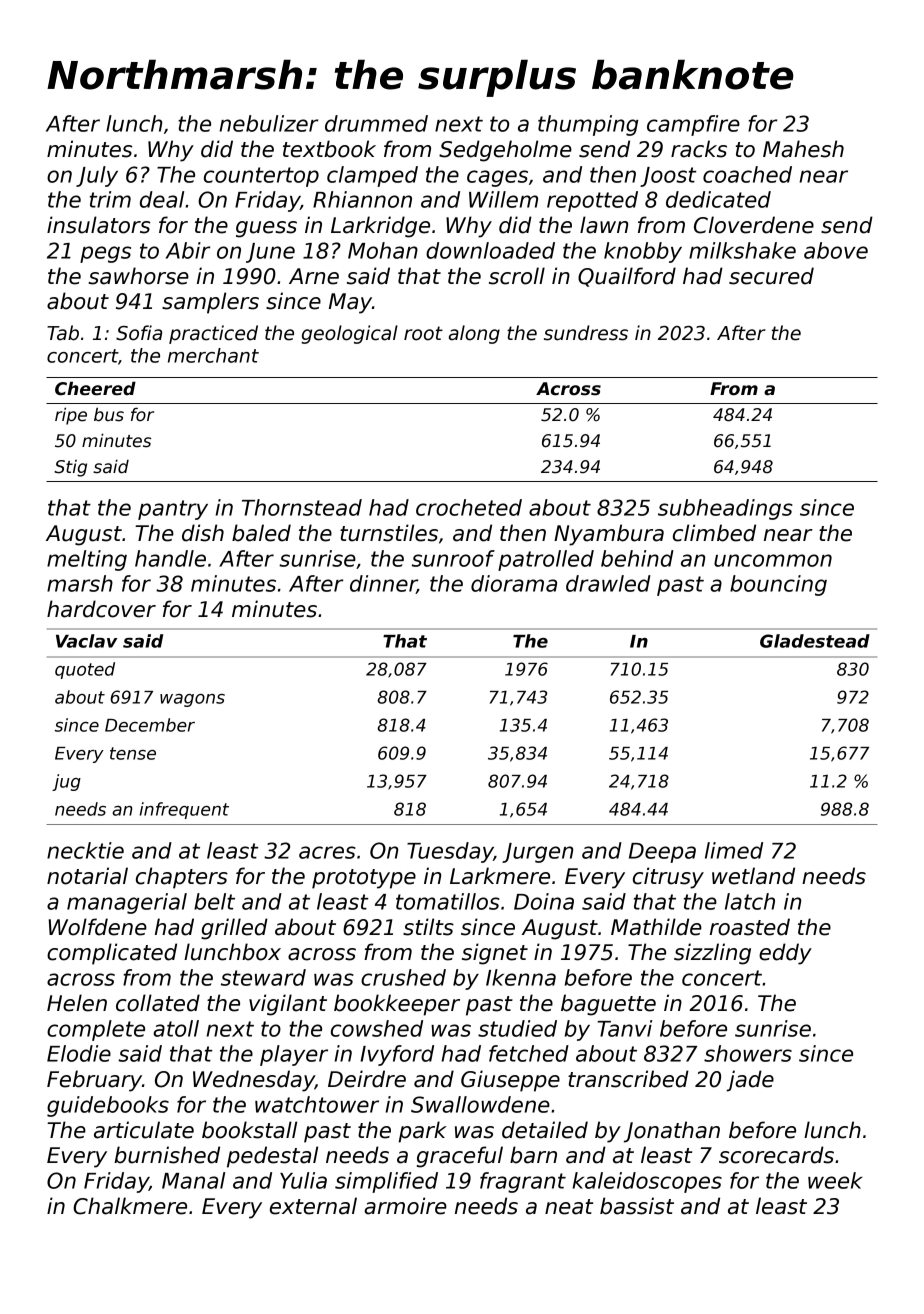  Describe the element at coordinates (778, 585) in the screenshot. I see `bouncing` at that location.
